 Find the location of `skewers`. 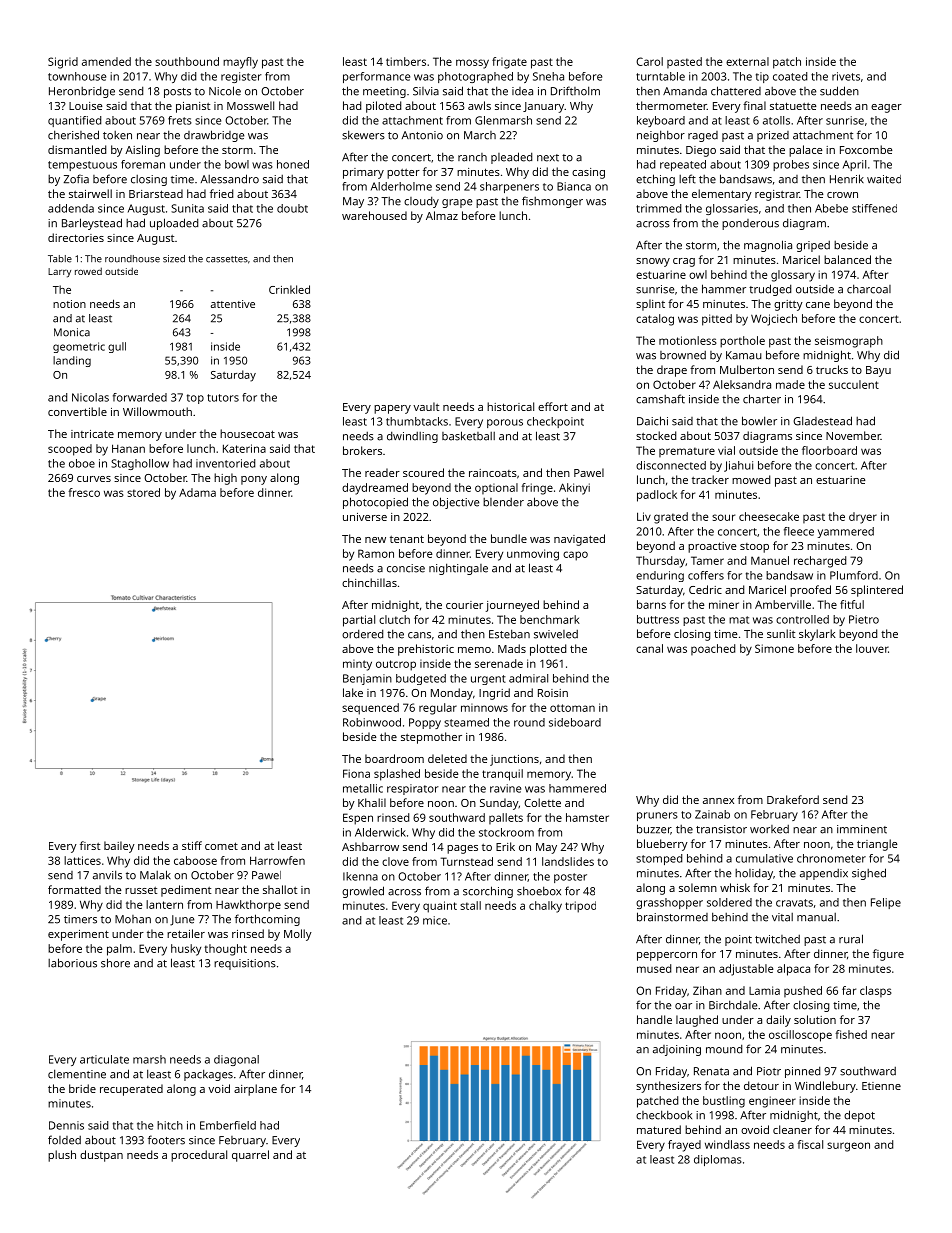

skewers is located at coordinates (363, 135).
